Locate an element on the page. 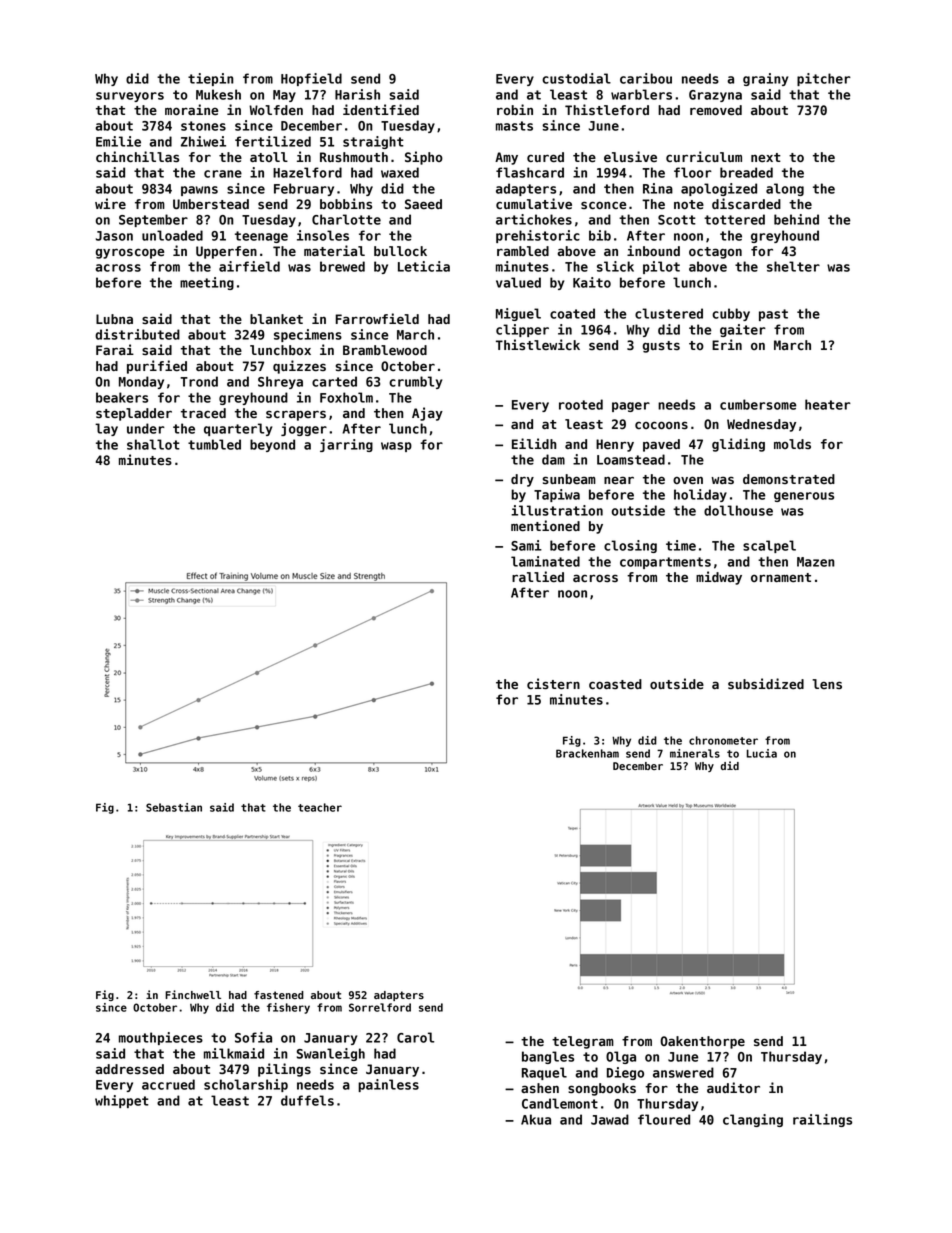 The width and height of the document is (952, 1233). Thistlewick is located at coordinates (538, 344).
